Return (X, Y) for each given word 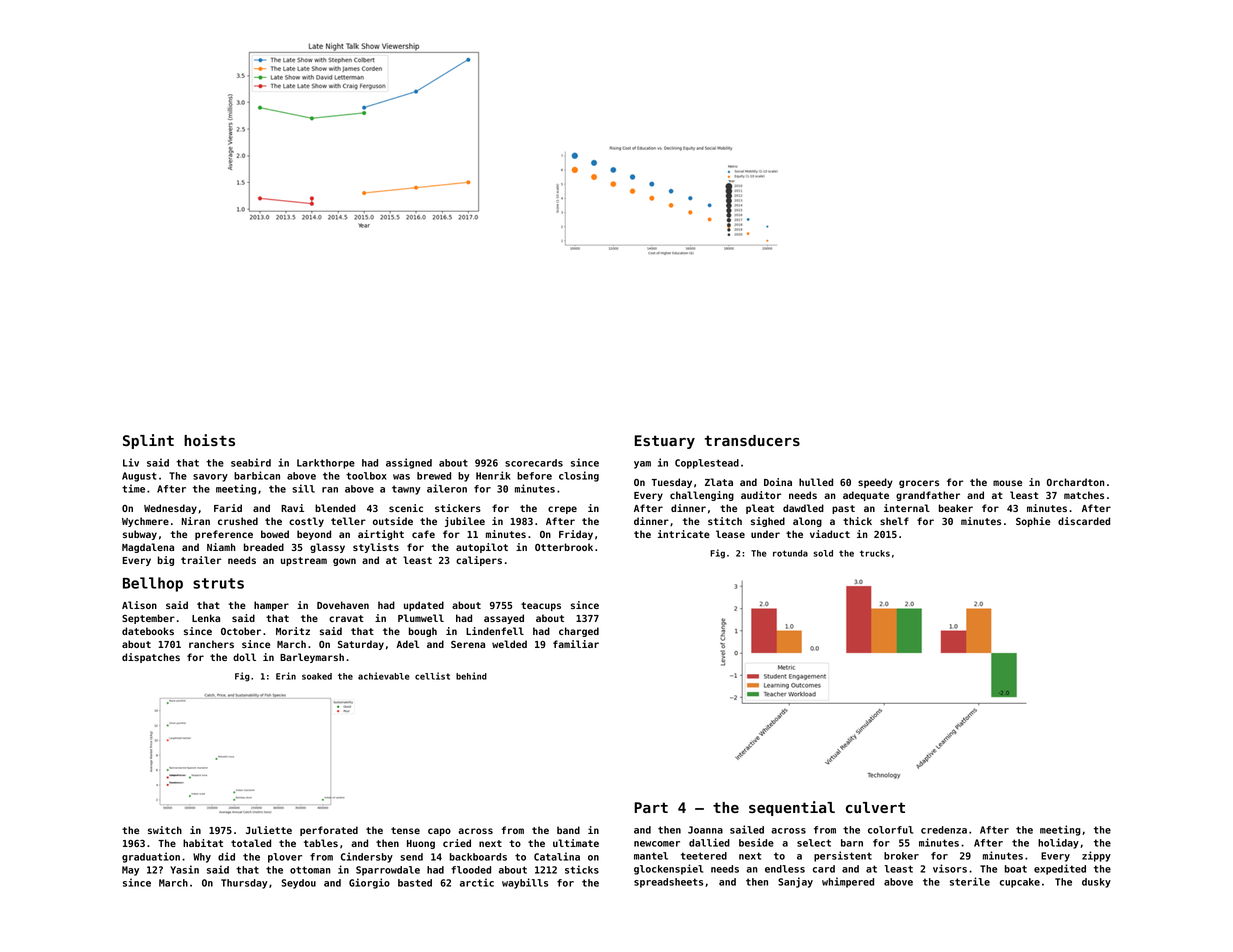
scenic (406, 508)
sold (823, 553)
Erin (286, 676)
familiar (576, 644)
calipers (479, 561)
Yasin (184, 869)
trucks (875, 553)
